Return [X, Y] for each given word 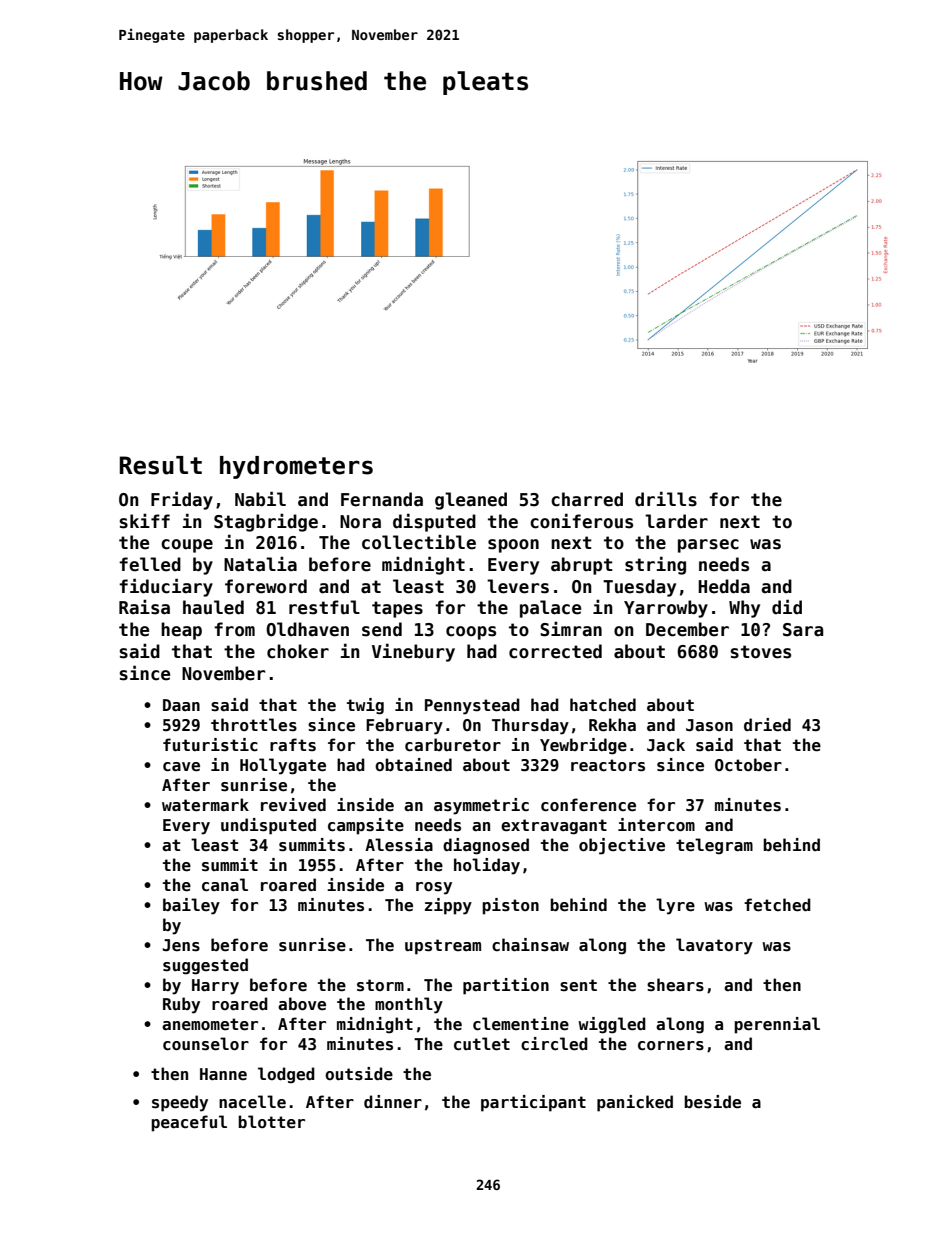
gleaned [471, 501]
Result [161, 465]
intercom [656, 825]
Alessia [399, 845]
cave [181, 767]
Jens [181, 945]
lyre [675, 906]
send [382, 629]
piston [510, 906]
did [787, 607]
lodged [286, 1075]
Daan [181, 705]
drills [666, 499]
